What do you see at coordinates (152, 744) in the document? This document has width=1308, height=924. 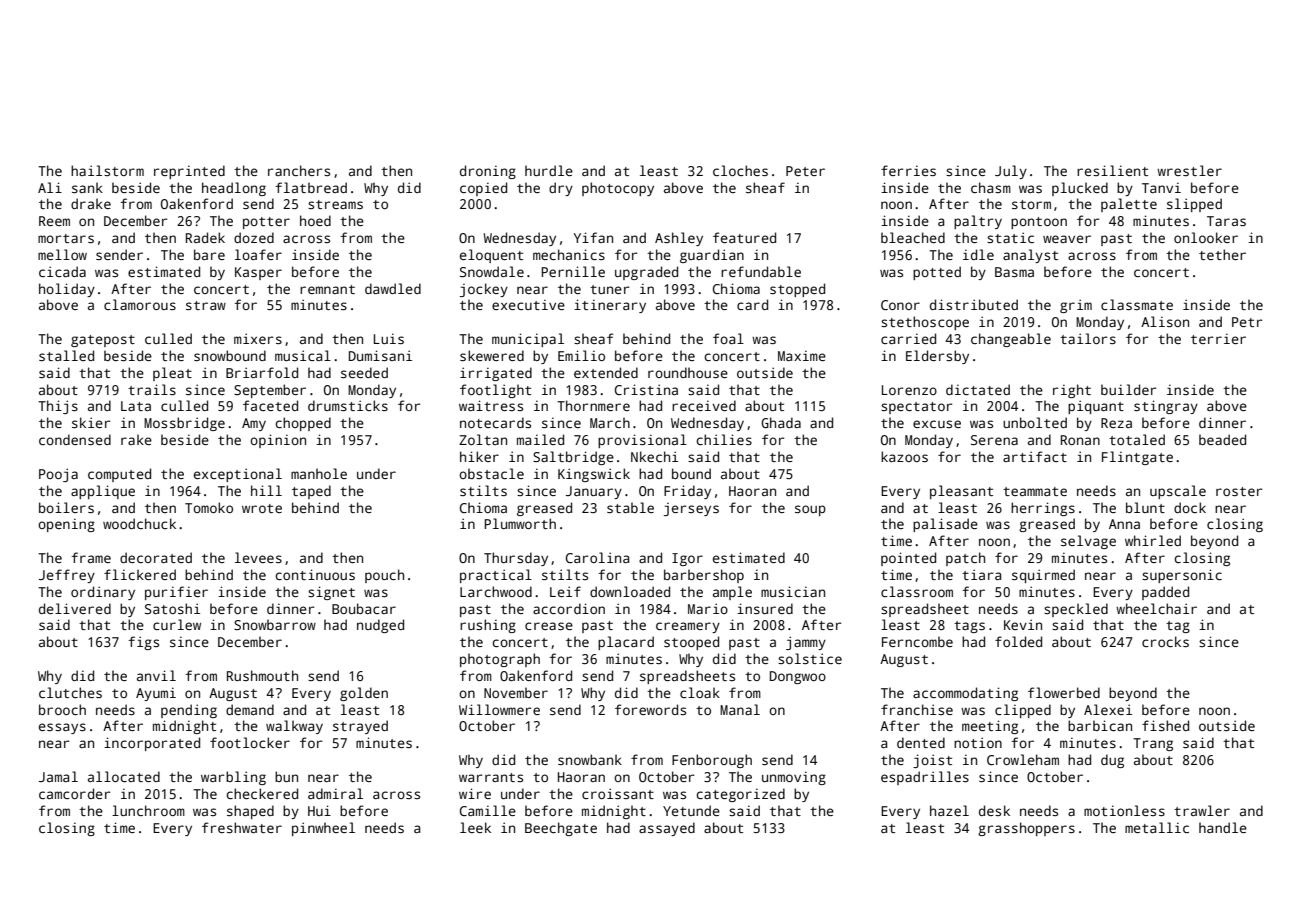 I see `incorporated` at bounding box center [152, 744].
